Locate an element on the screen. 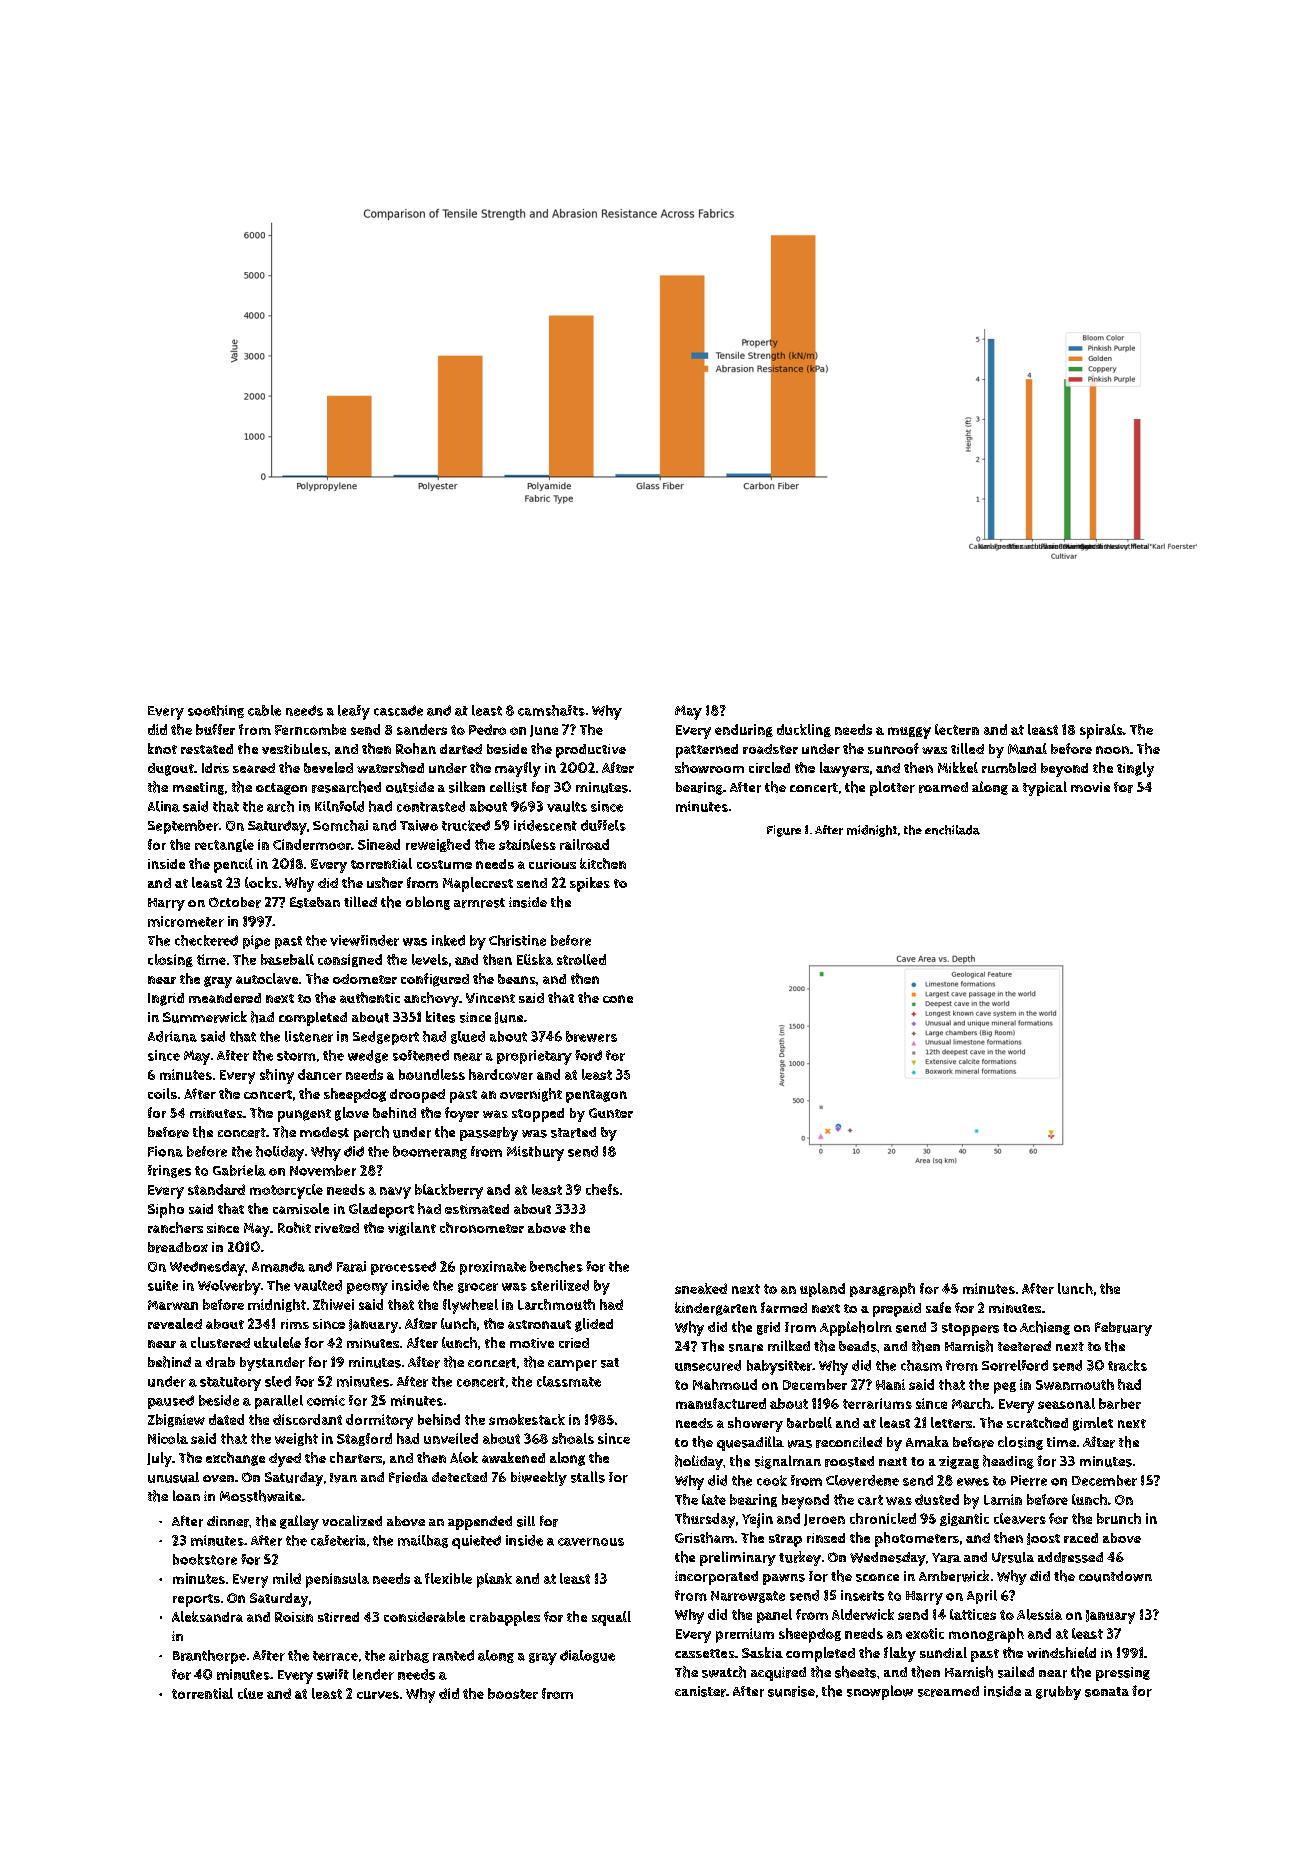 This screenshot has width=1310, height=1853. sterilized is located at coordinates (560, 1285).
